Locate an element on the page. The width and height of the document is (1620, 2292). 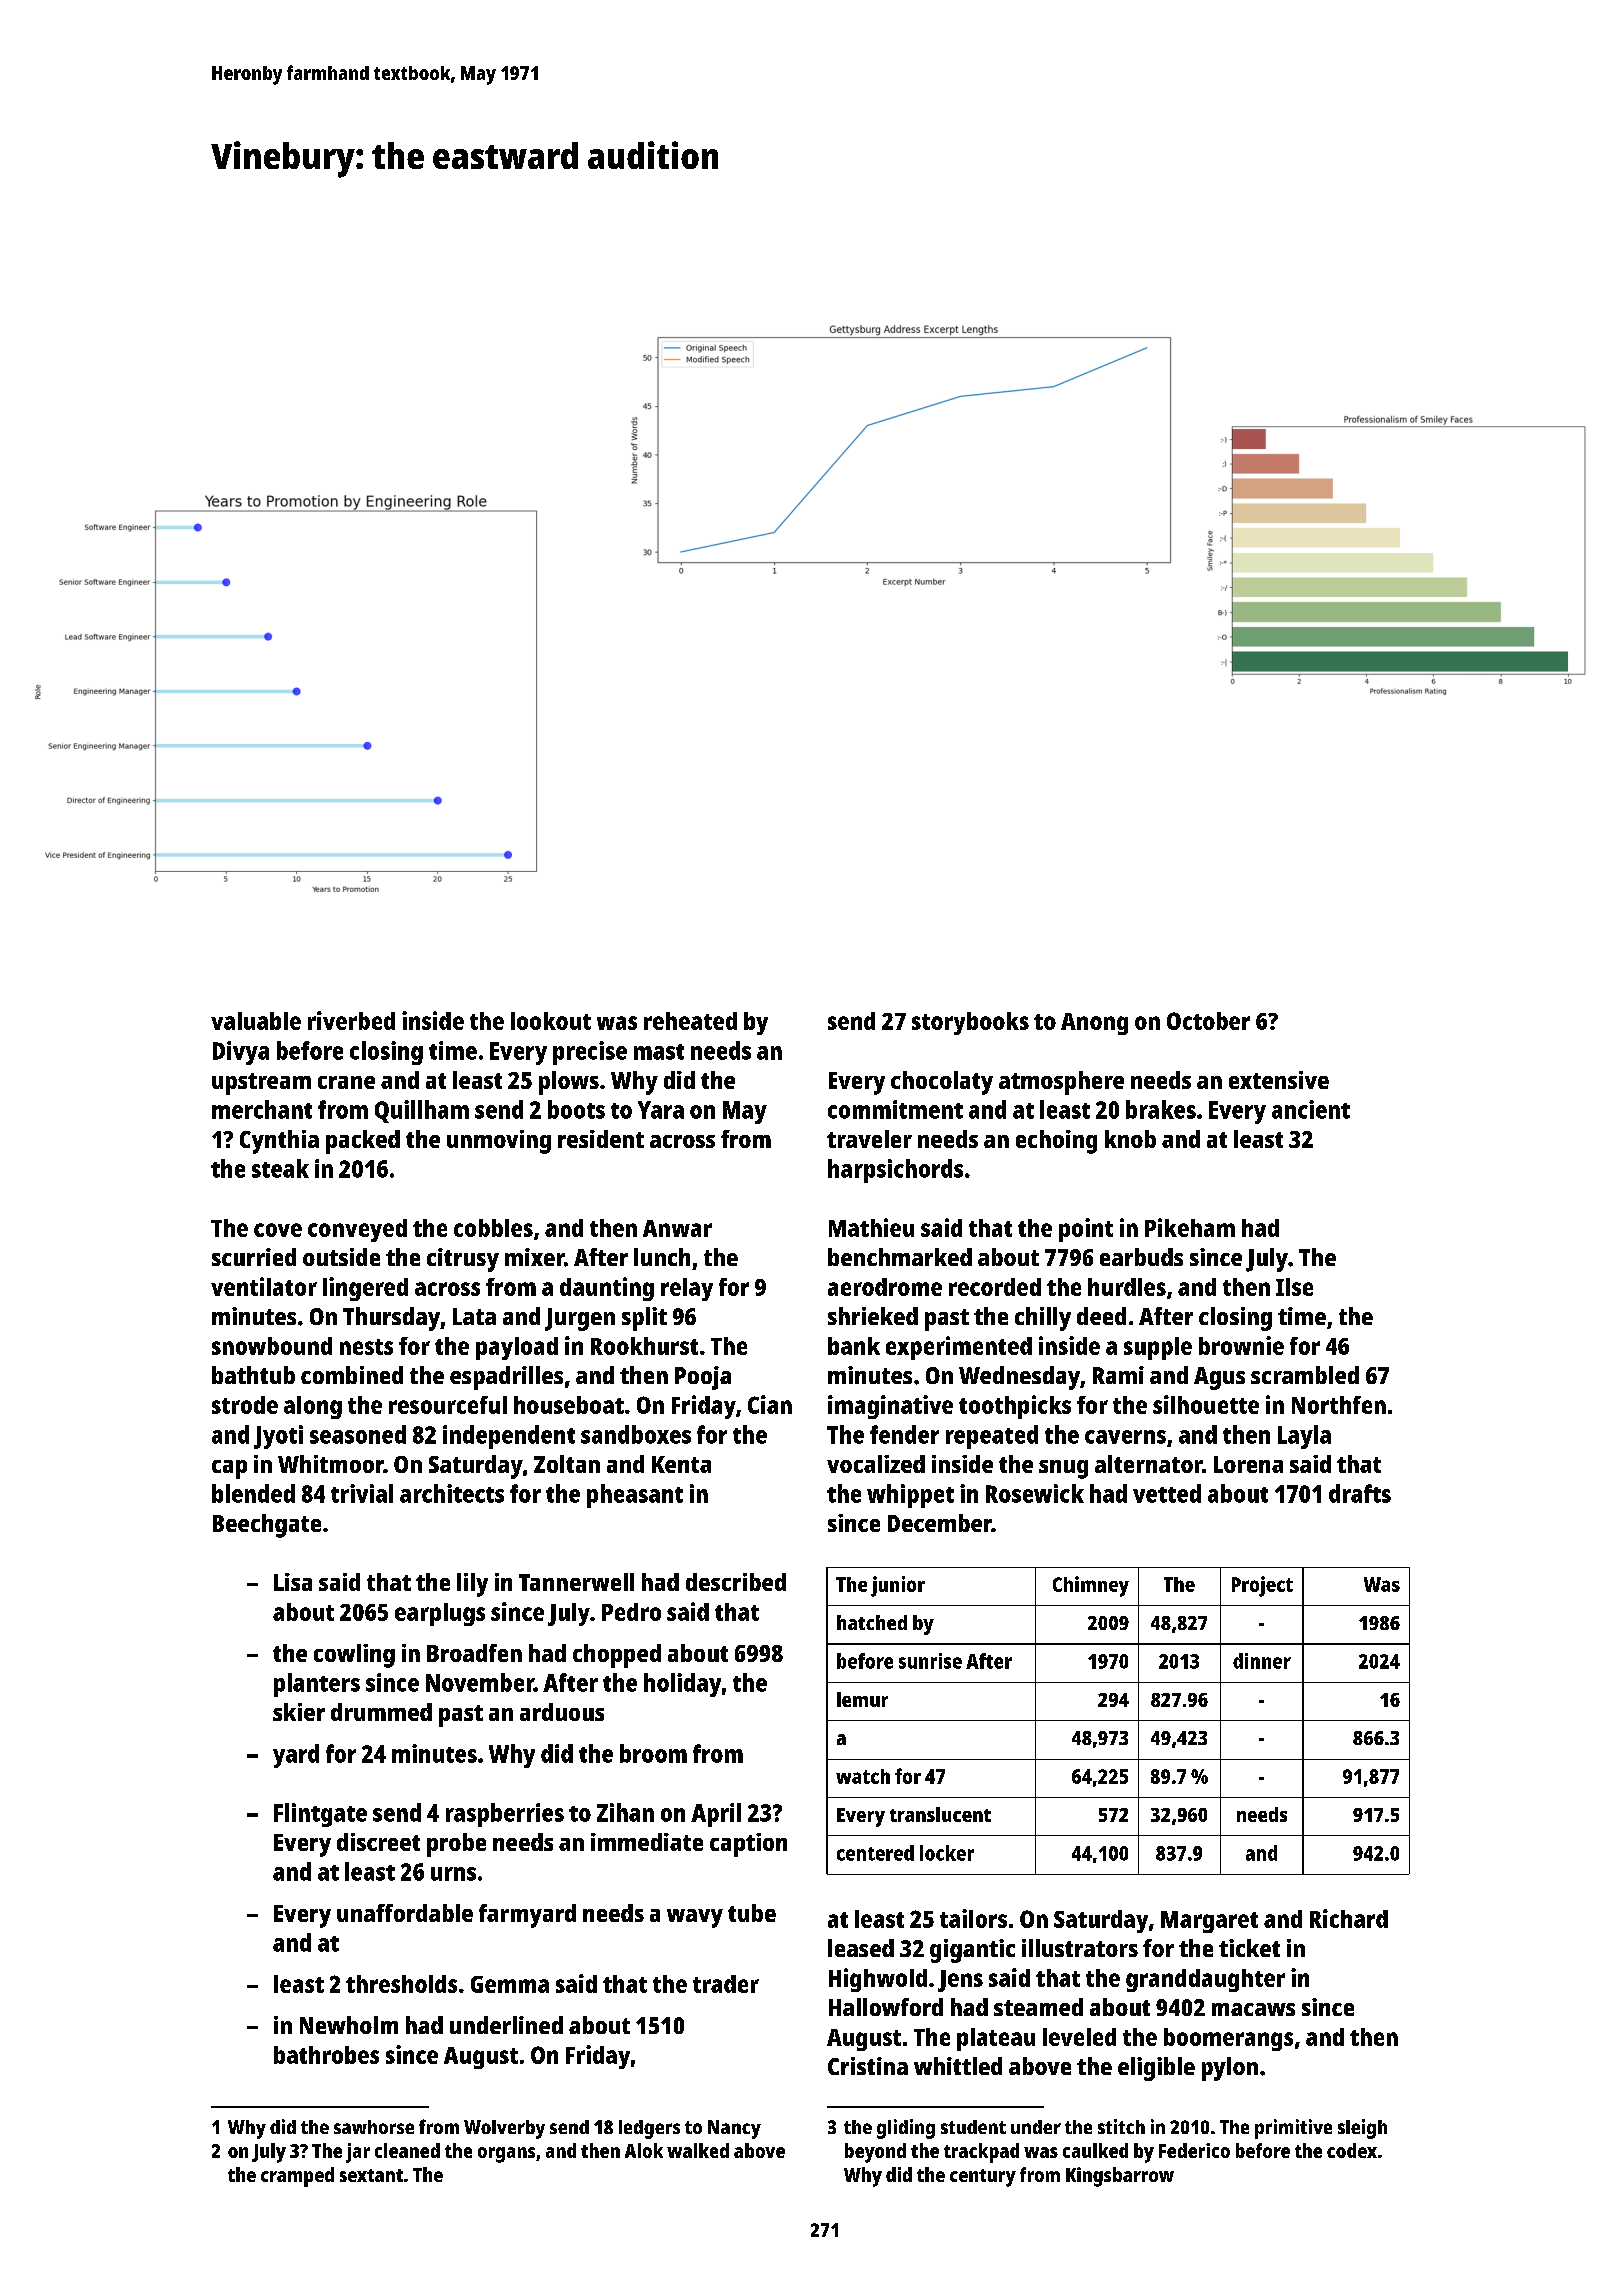
Ilse is located at coordinates (1294, 1287).
